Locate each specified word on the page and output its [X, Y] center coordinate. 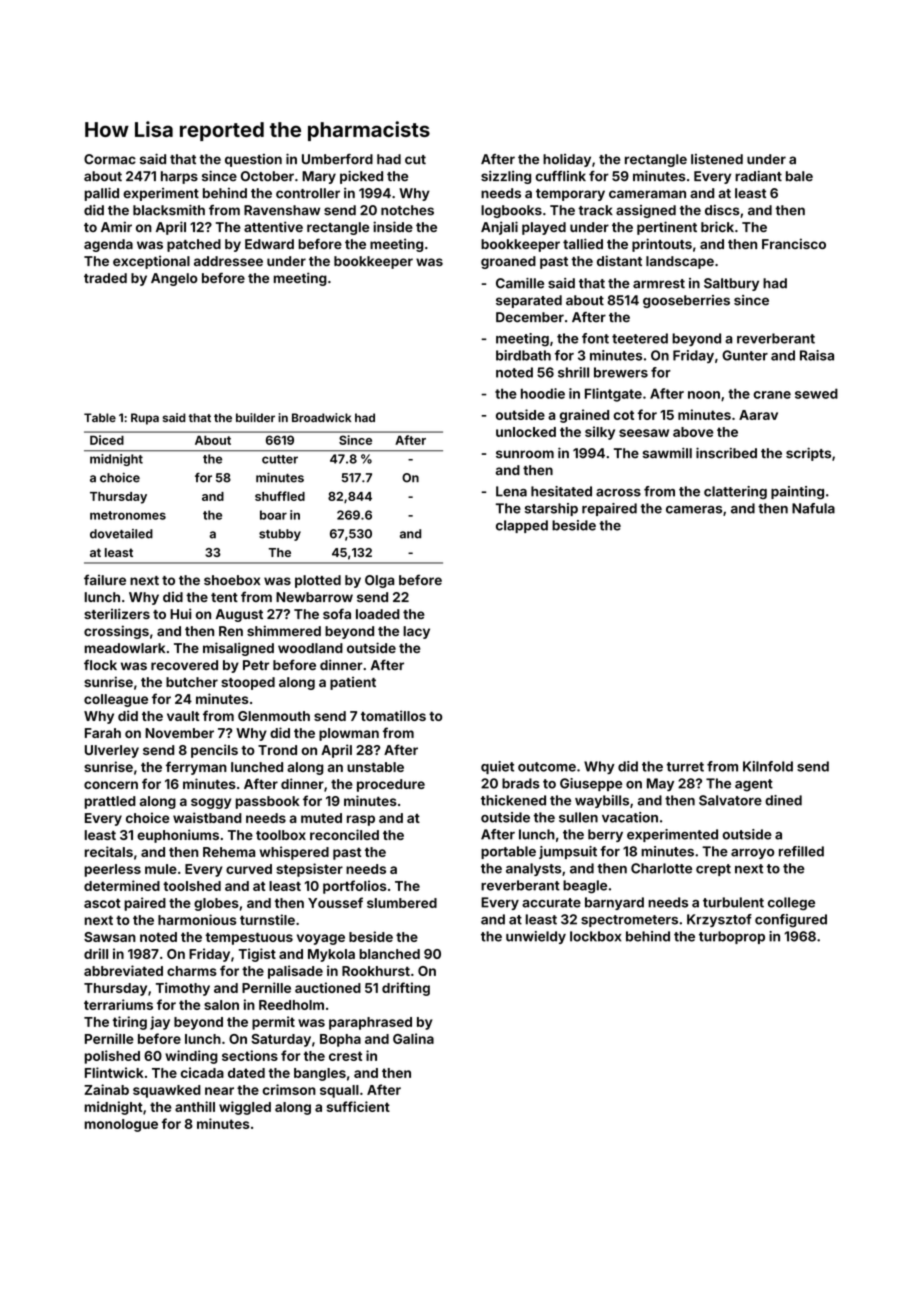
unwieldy [536, 937]
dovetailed [121, 534]
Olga [379, 581]
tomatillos [393, 715]
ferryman [196, 768]
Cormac [110, 159]
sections [250, 1055]
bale [799, 176]
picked [361, 177]
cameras [694, 510]
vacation [630, 817]
